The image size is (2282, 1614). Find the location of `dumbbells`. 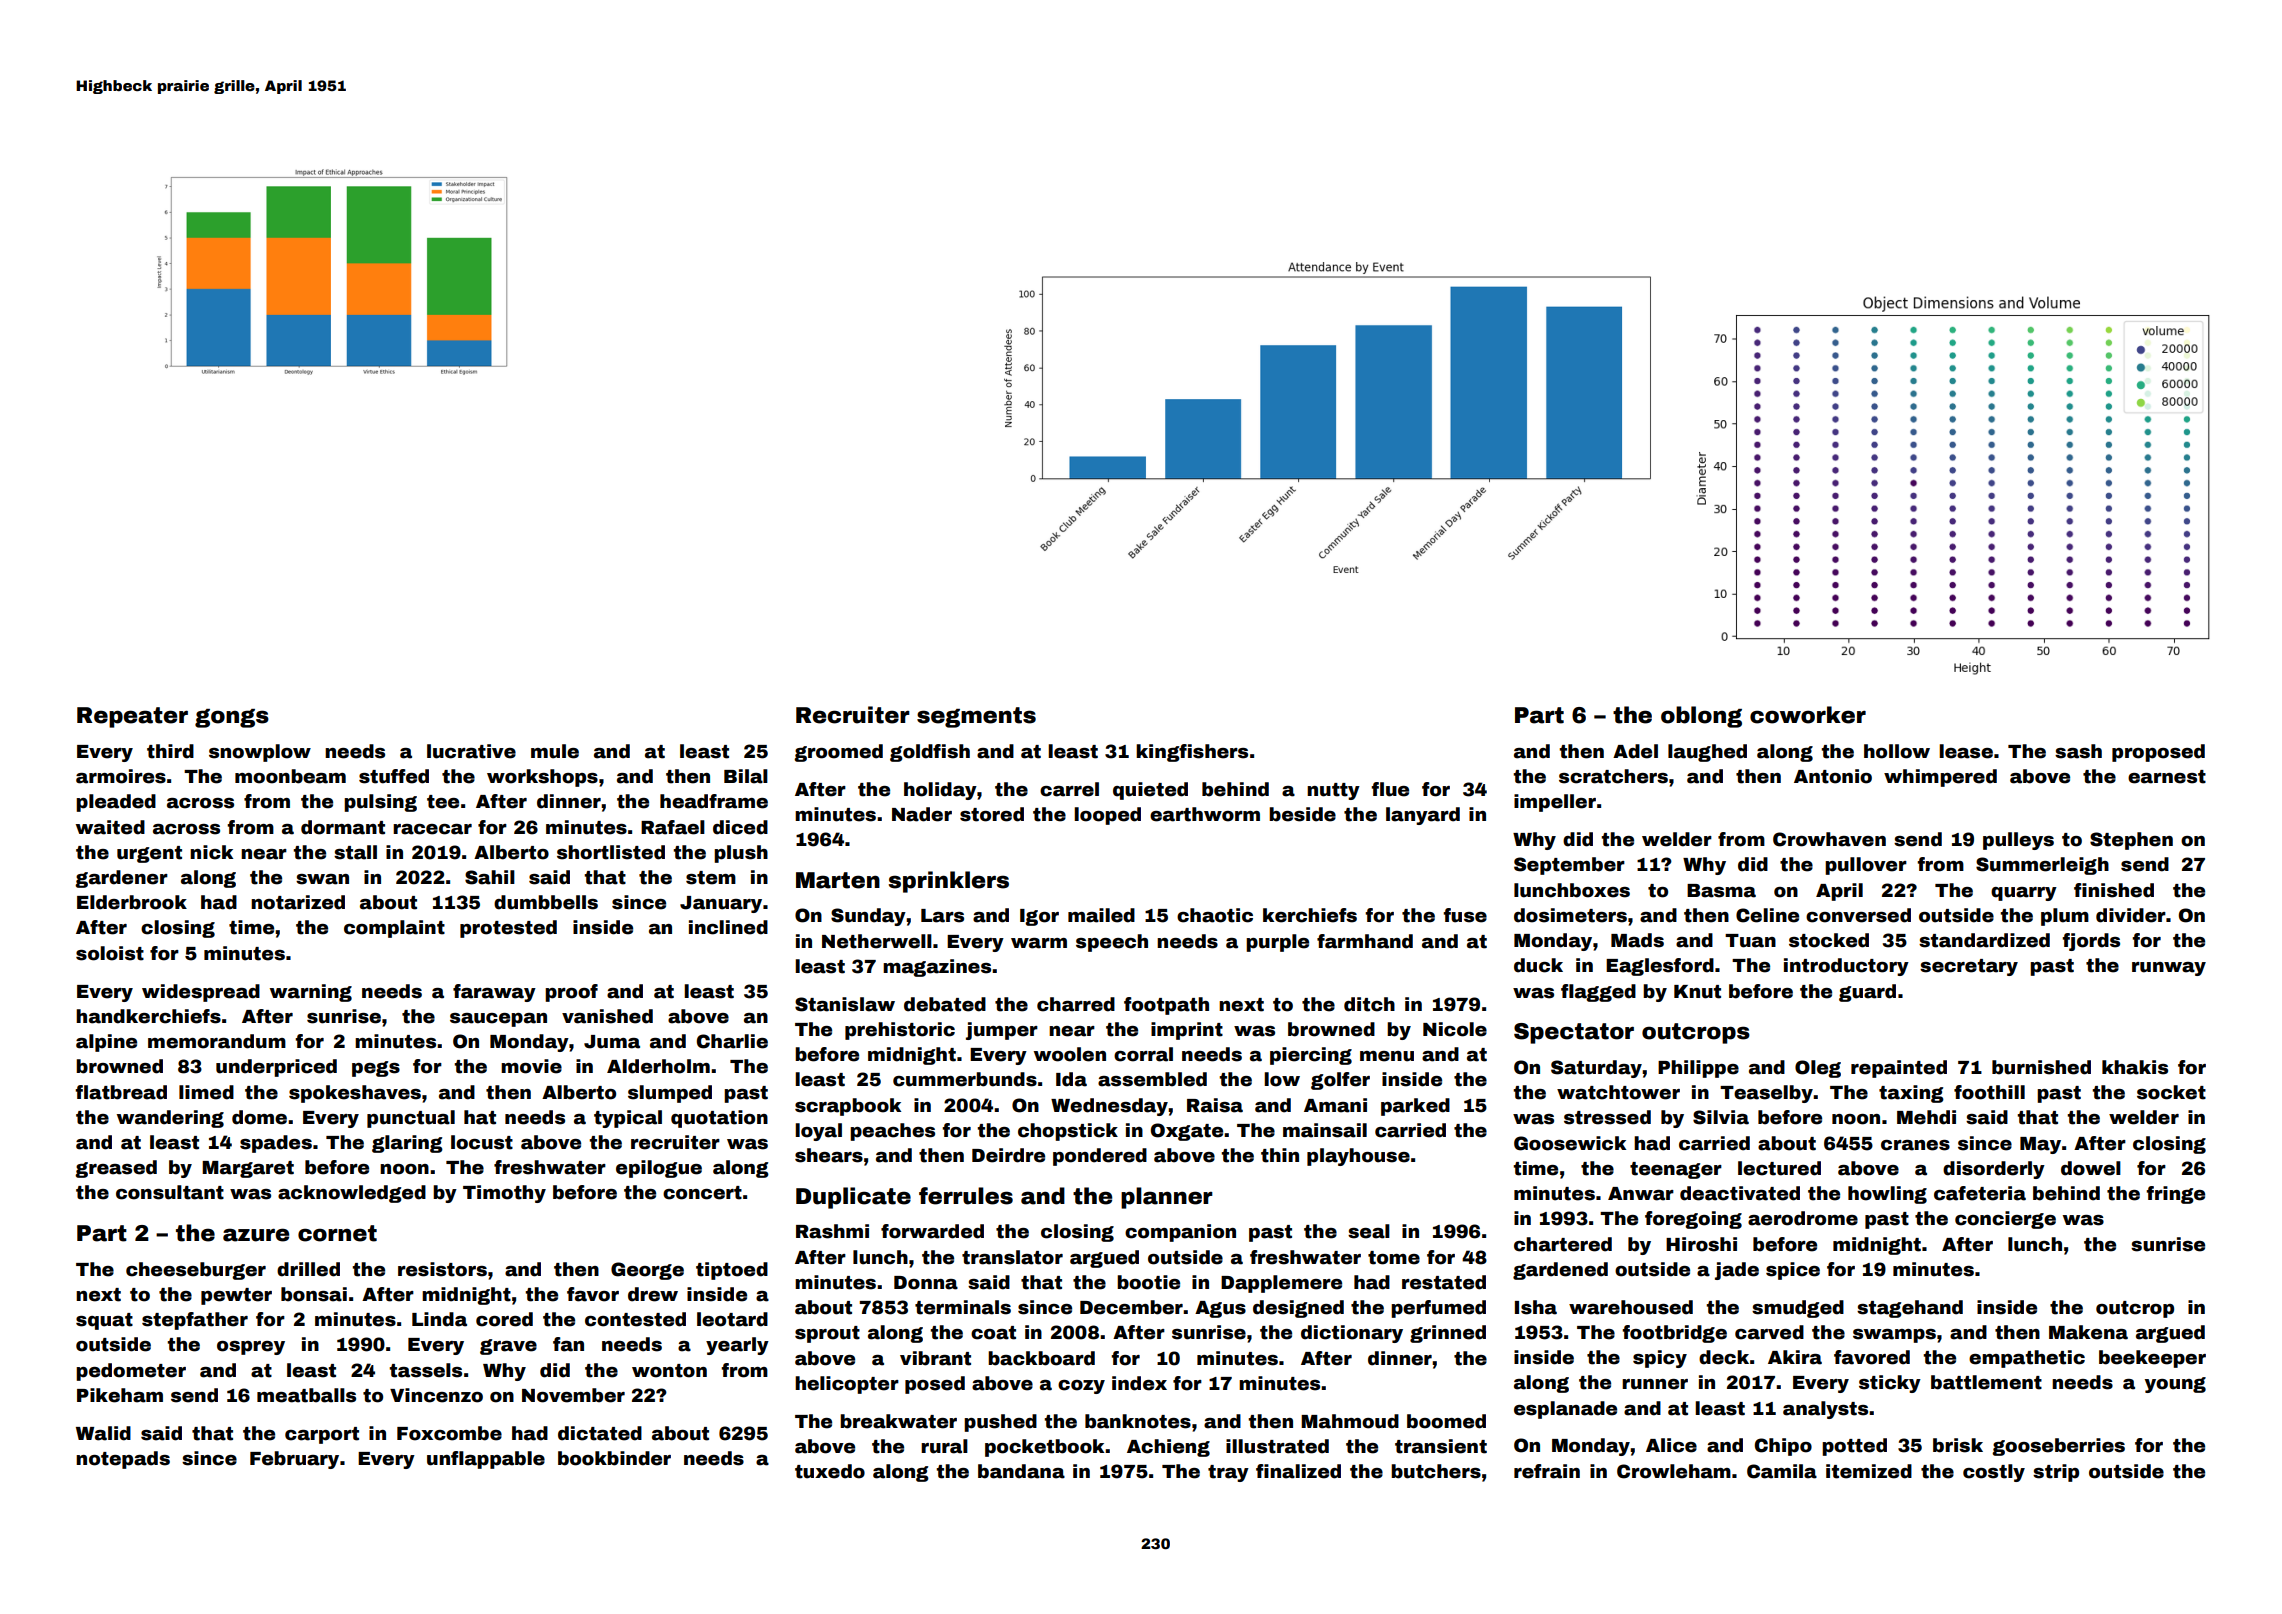

dumbbells is located at coordinates (546, 902).
